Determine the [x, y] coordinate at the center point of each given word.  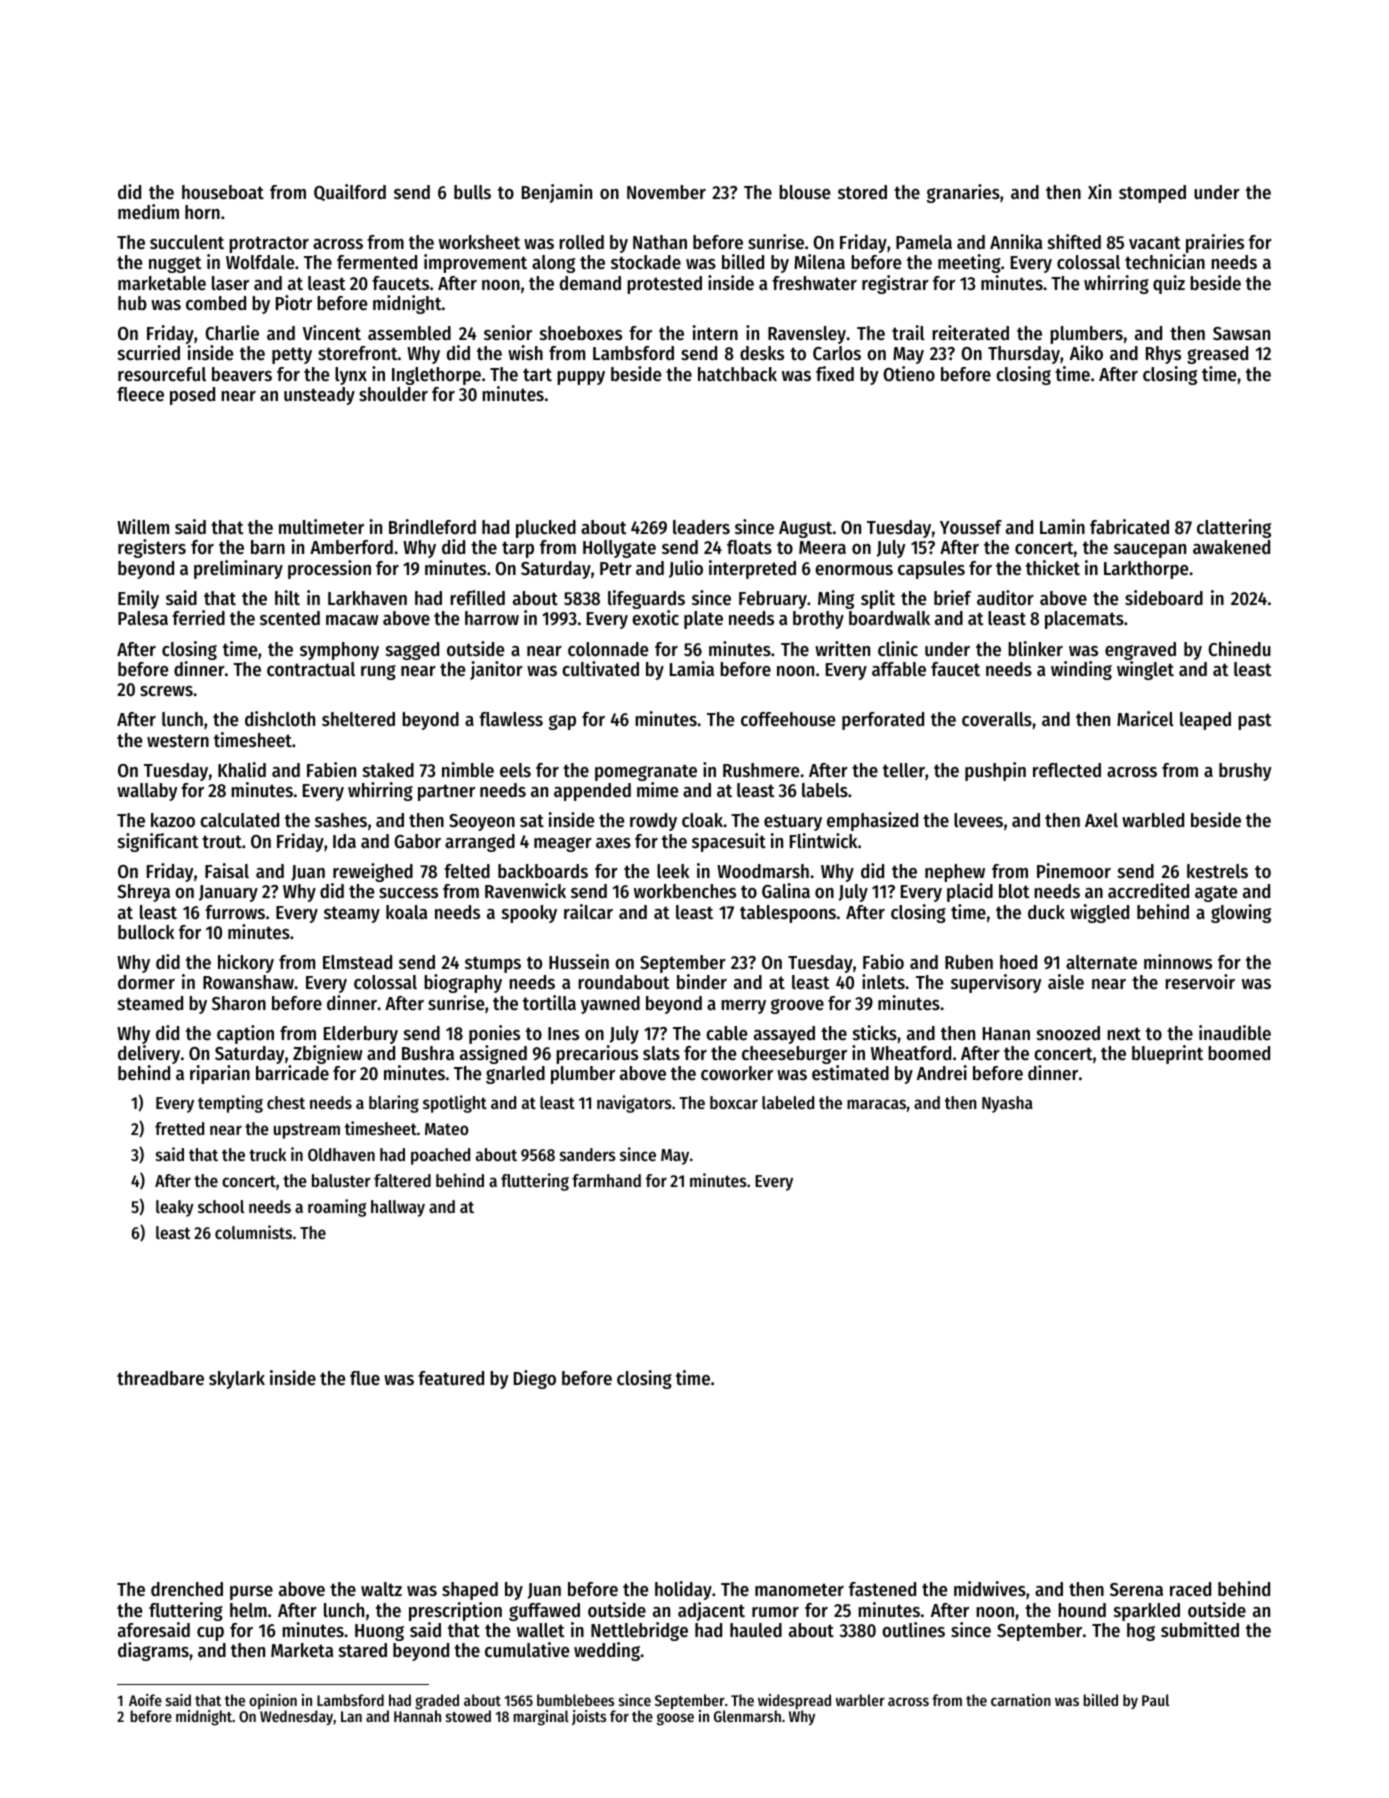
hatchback [737, 374]
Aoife [145, 1700]
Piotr [294, 303]
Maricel [1145, 718]
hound [1082, 1610]
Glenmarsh [747, 1716]
